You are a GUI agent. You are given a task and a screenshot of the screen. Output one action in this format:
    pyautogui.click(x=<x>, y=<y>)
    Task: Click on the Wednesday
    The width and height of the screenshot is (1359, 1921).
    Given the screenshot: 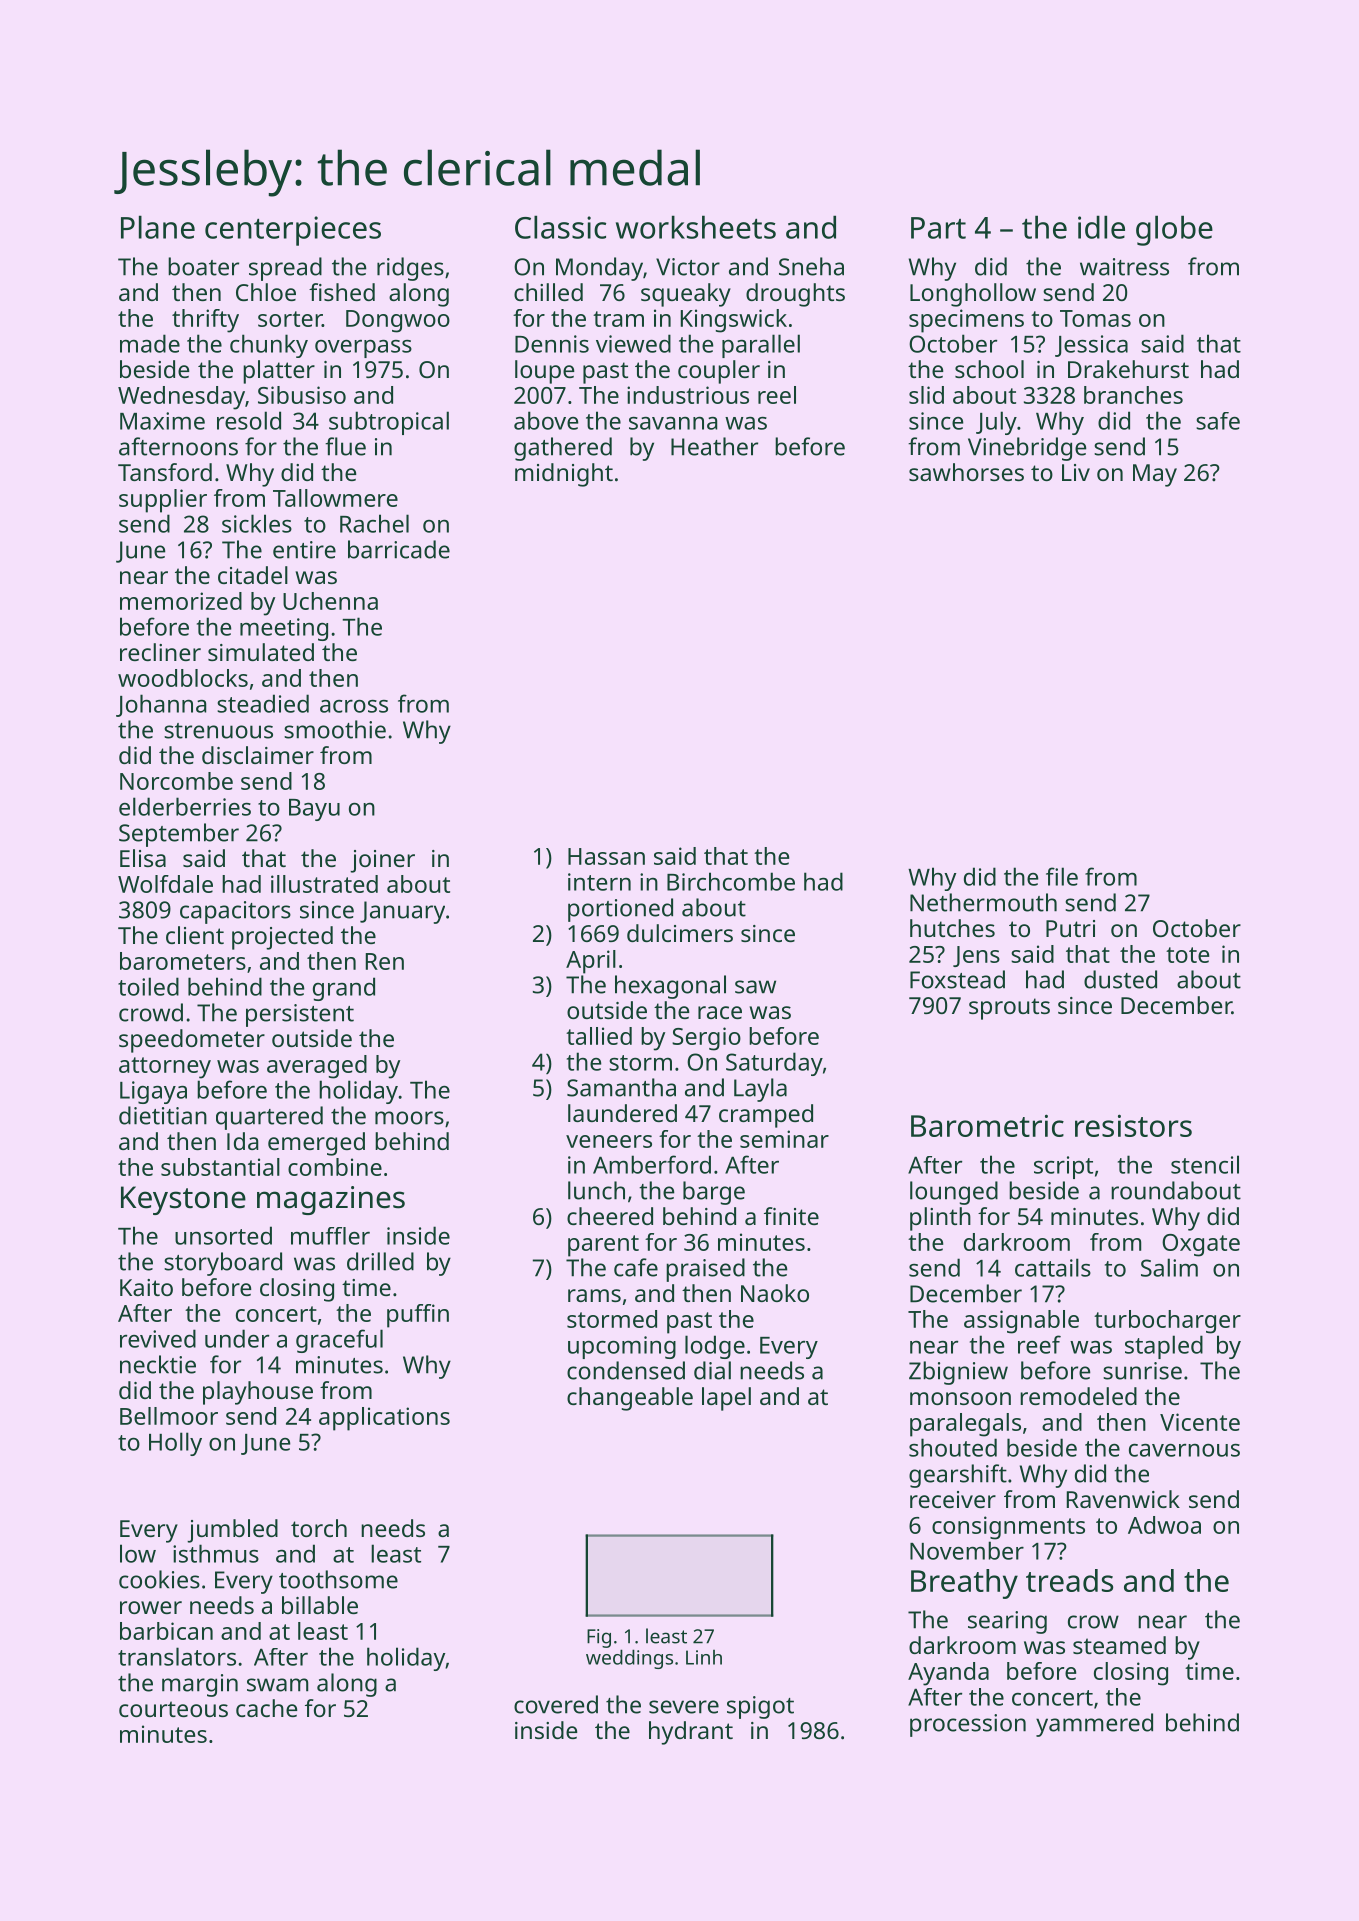 What is the action you would take?
    pyautogui.click(x=181, y=398)
